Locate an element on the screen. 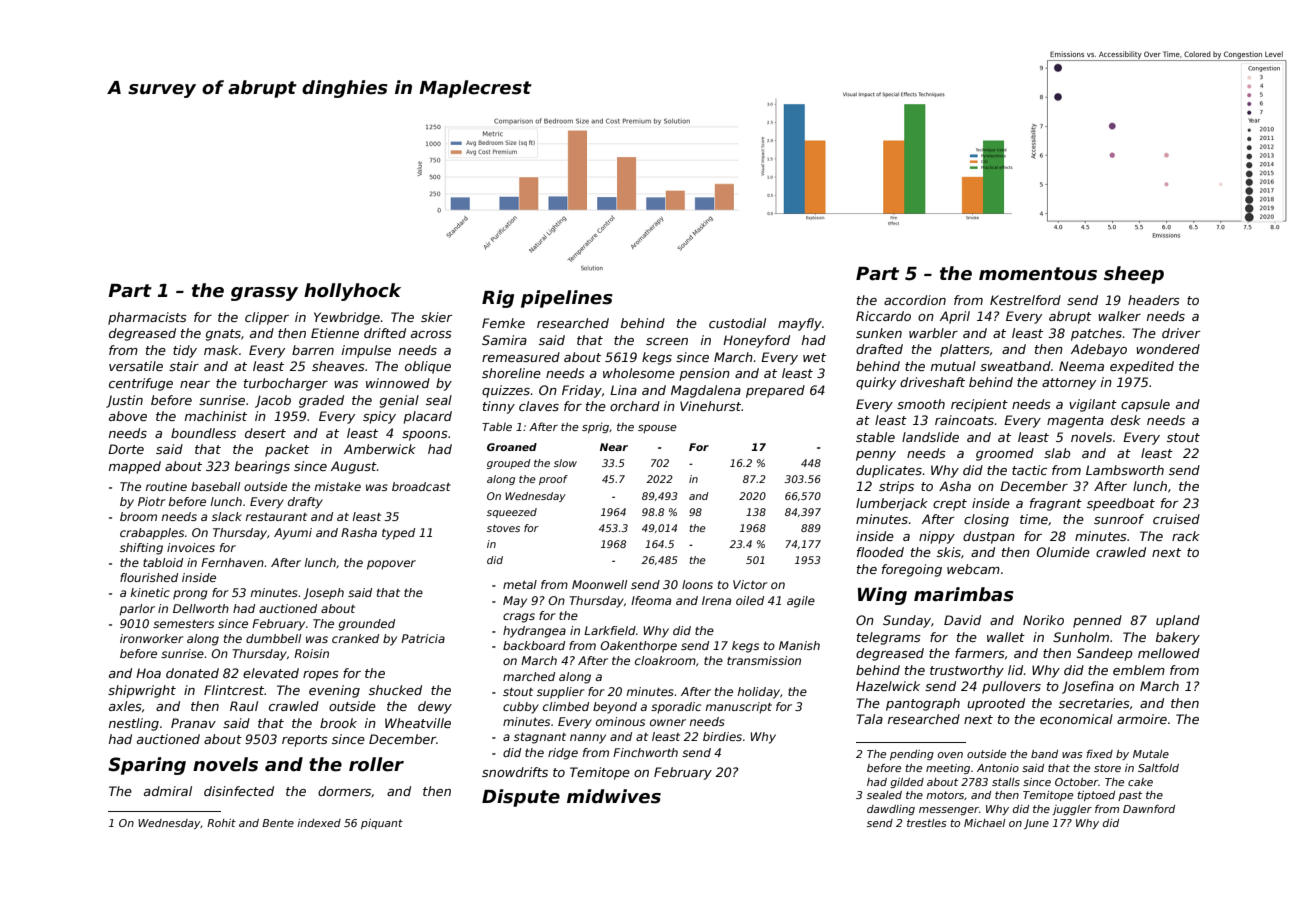  Amberwick is located at coordinates (380, 449).
